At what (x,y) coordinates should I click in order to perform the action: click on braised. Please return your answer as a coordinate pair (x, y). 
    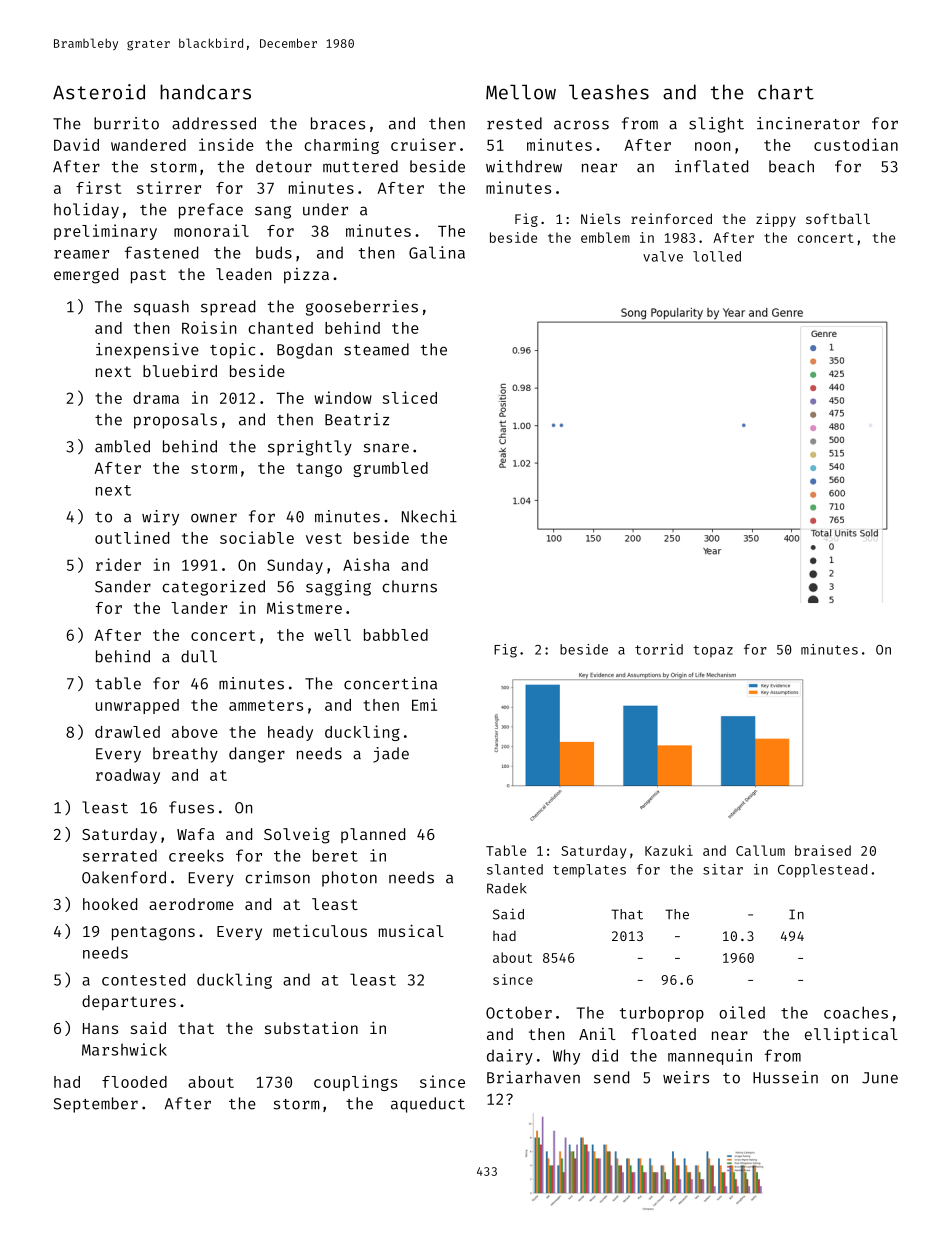
    Looking at the image, I should click on (823, 850).
